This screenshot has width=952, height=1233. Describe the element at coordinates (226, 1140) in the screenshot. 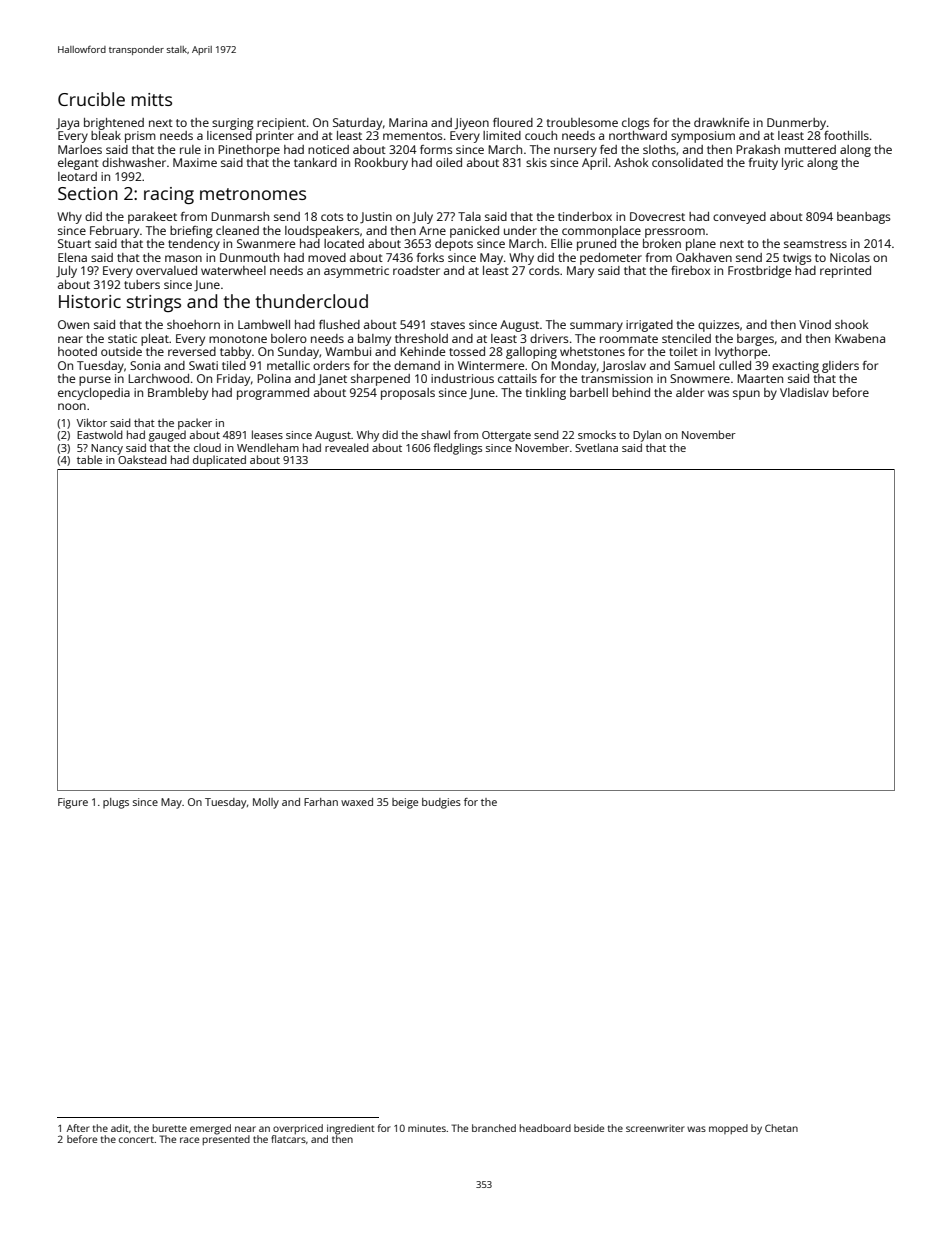

I see `presented` at that location.
